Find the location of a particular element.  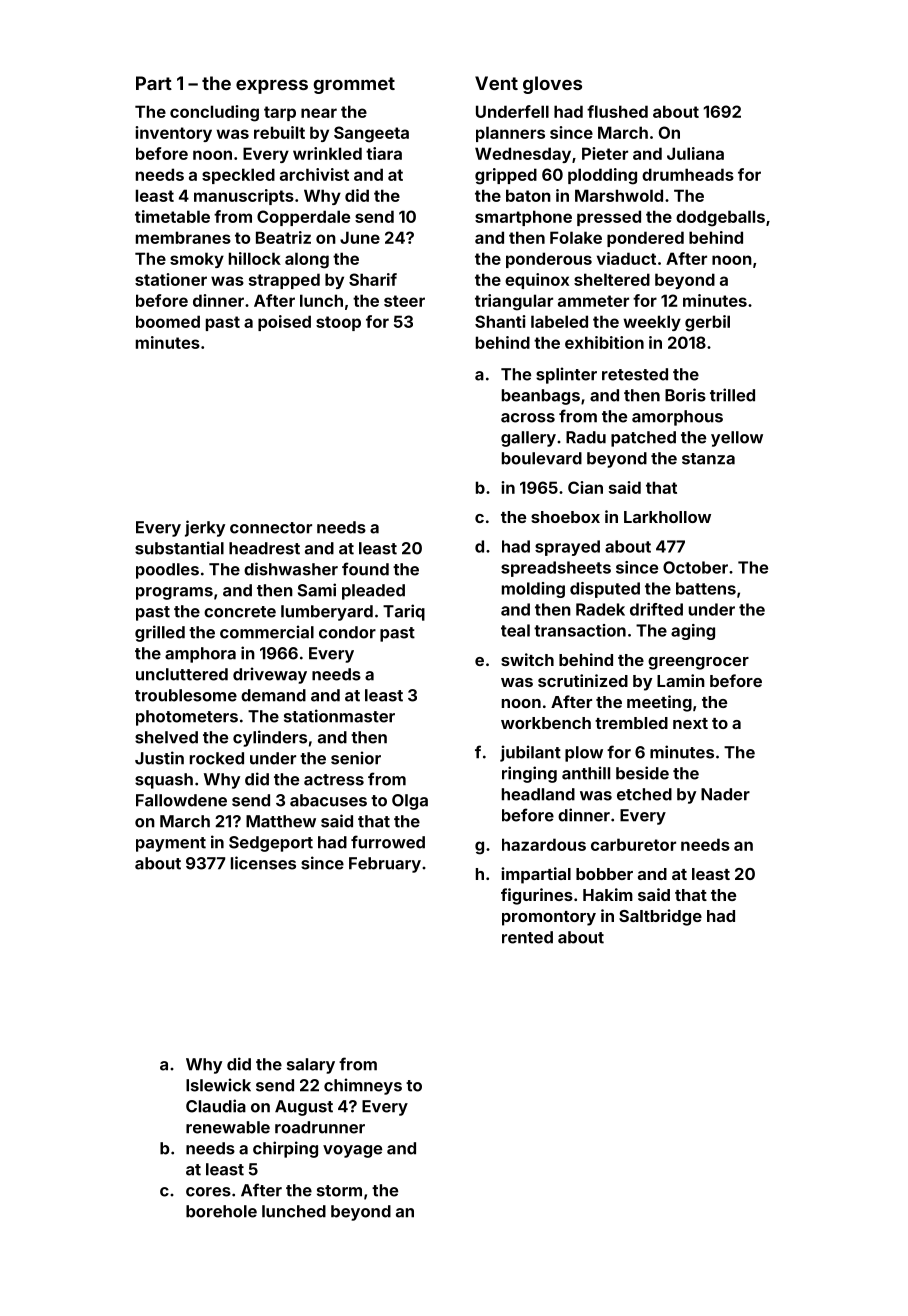

cylinders is located at coordinates (270, 738).
